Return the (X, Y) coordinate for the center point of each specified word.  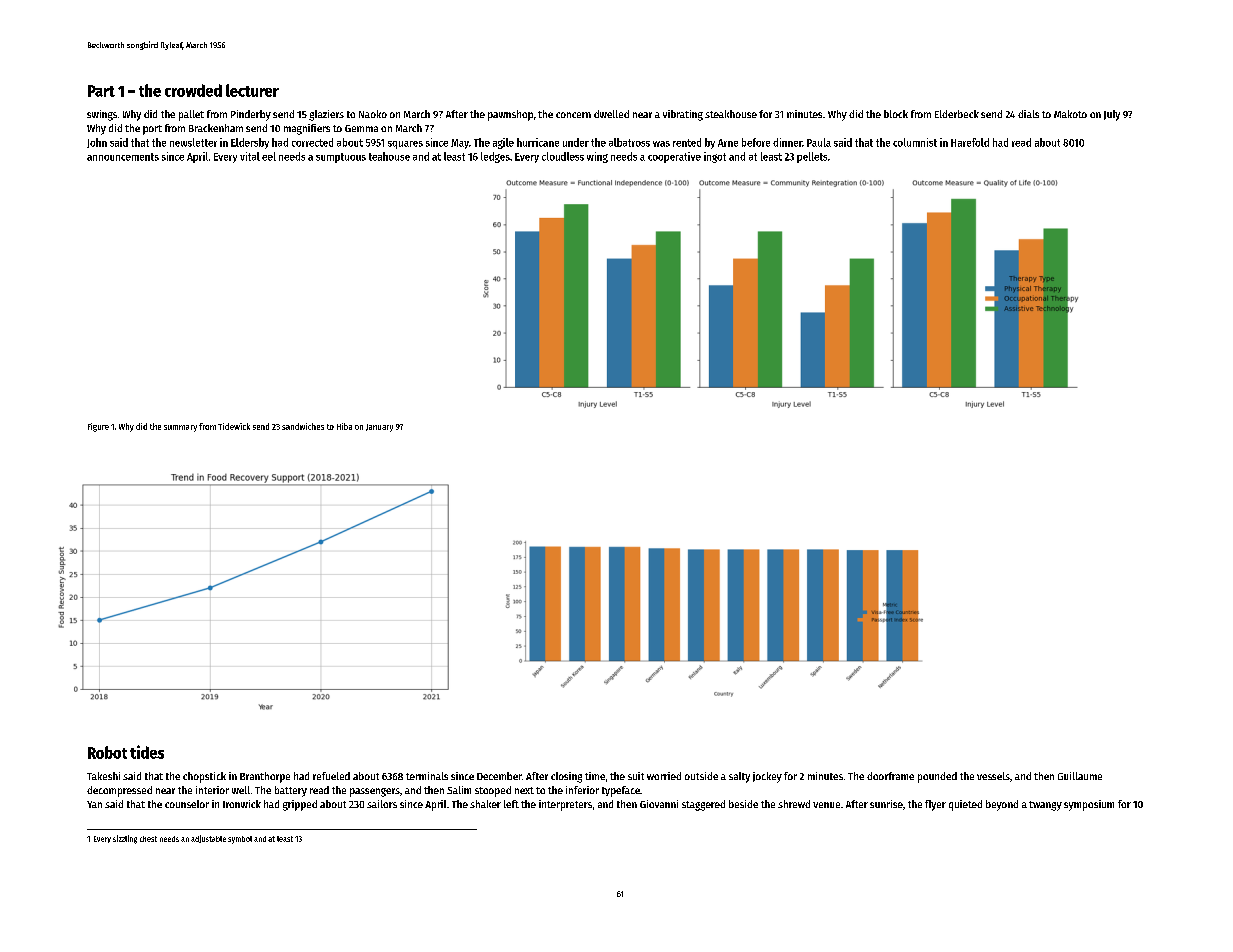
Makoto (1070, 114)
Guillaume (1080, 776)
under (576, 142)
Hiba (344, 426)
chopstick (204, 777)
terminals (427, 776)
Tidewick (234, 426)
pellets (812, 157)
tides (147, 752)
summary (180, 428)
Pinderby (251, 115)
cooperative (674, 157)
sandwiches (303, 426)
